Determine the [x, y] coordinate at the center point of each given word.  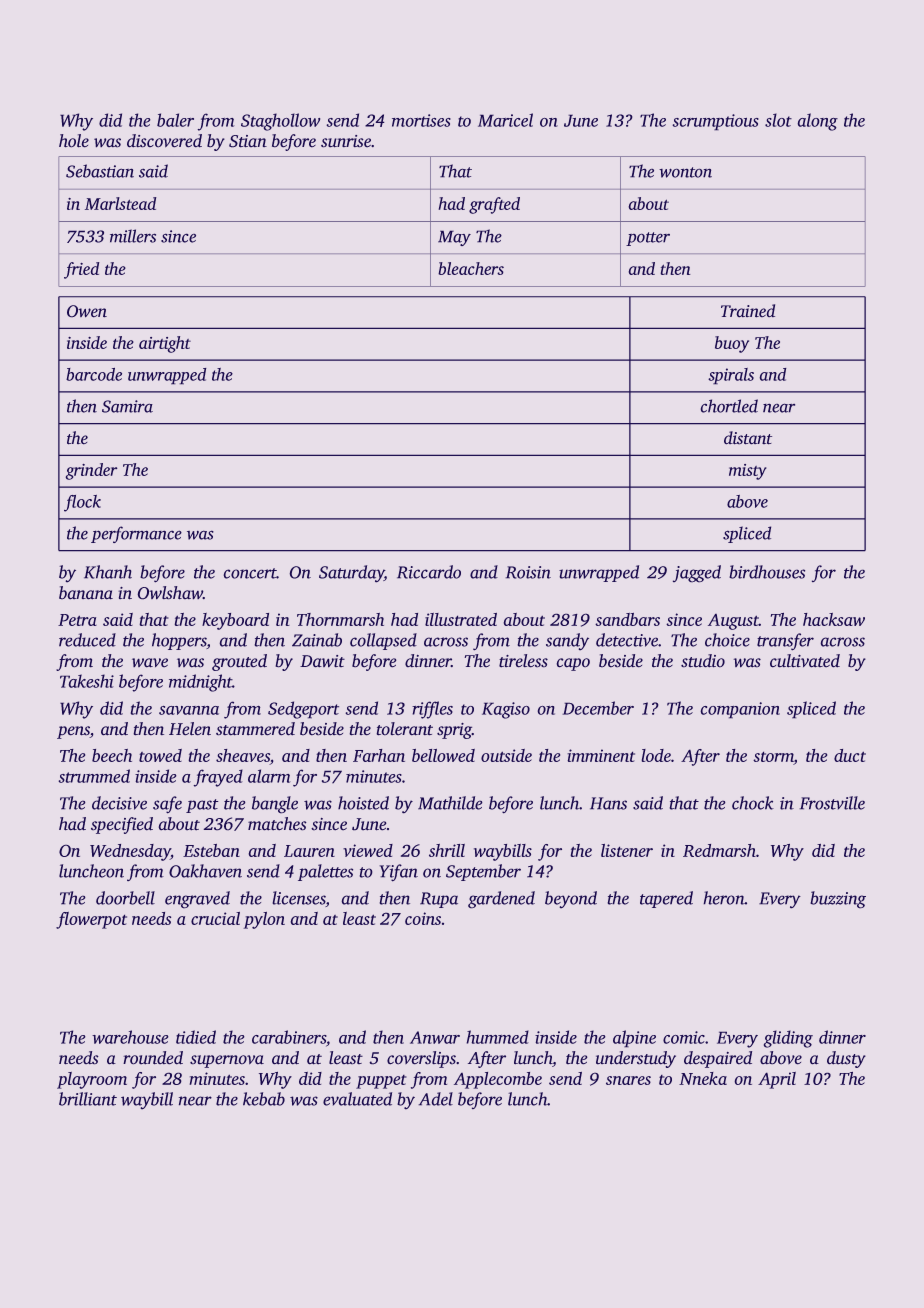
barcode [94, 374]
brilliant [88, 1099]
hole [74, 140]
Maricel [505, 120]
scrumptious [716, 122]
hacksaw [834, 619]
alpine [634, 1038]
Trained [748, 310]
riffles [432, 710]
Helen [190, 728]
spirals [731, 376]
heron [724, 898]
